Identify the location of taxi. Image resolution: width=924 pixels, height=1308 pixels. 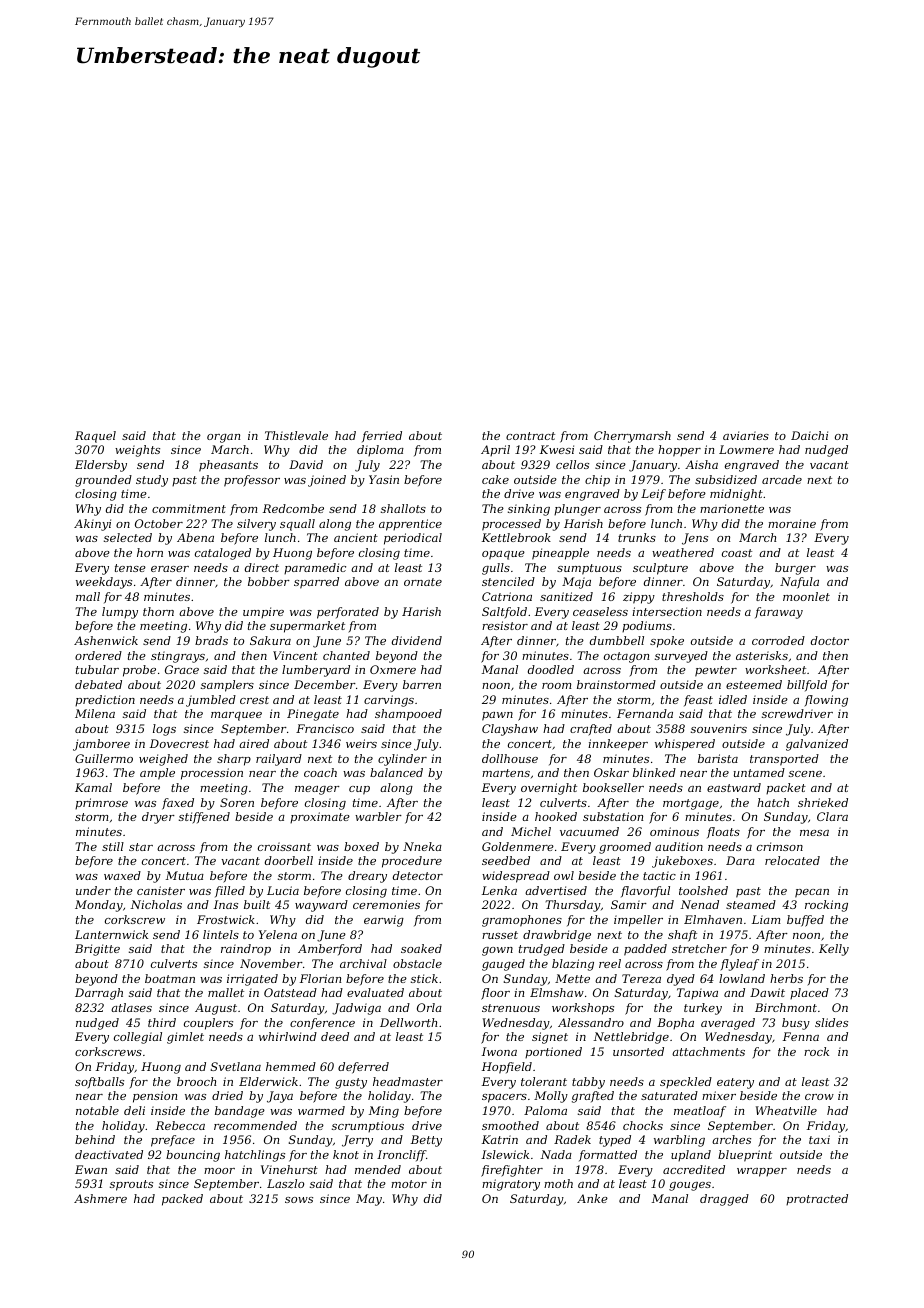
(819, 1139).
